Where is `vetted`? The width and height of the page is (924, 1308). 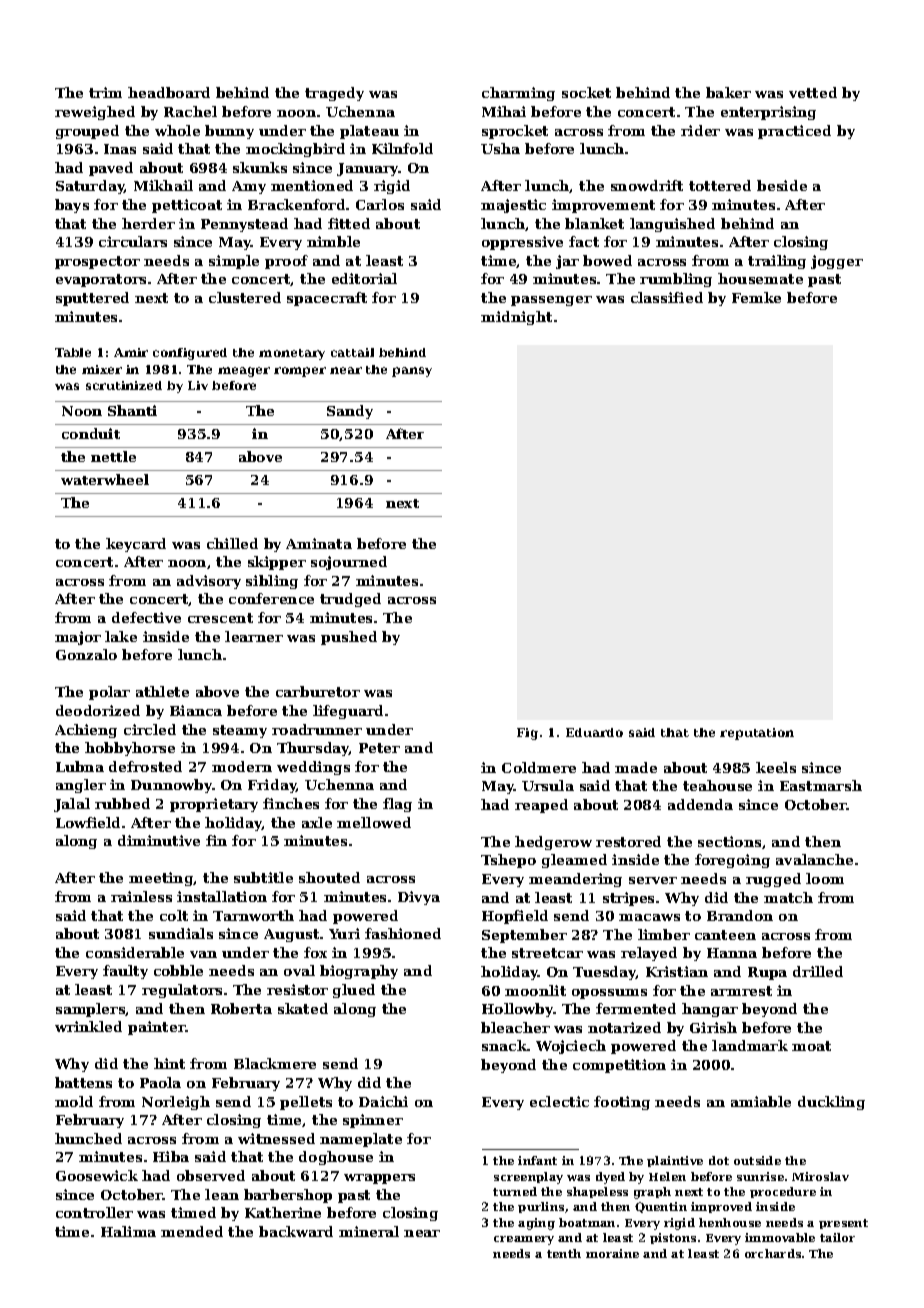 vetted is located at coordinates (813, 92).
